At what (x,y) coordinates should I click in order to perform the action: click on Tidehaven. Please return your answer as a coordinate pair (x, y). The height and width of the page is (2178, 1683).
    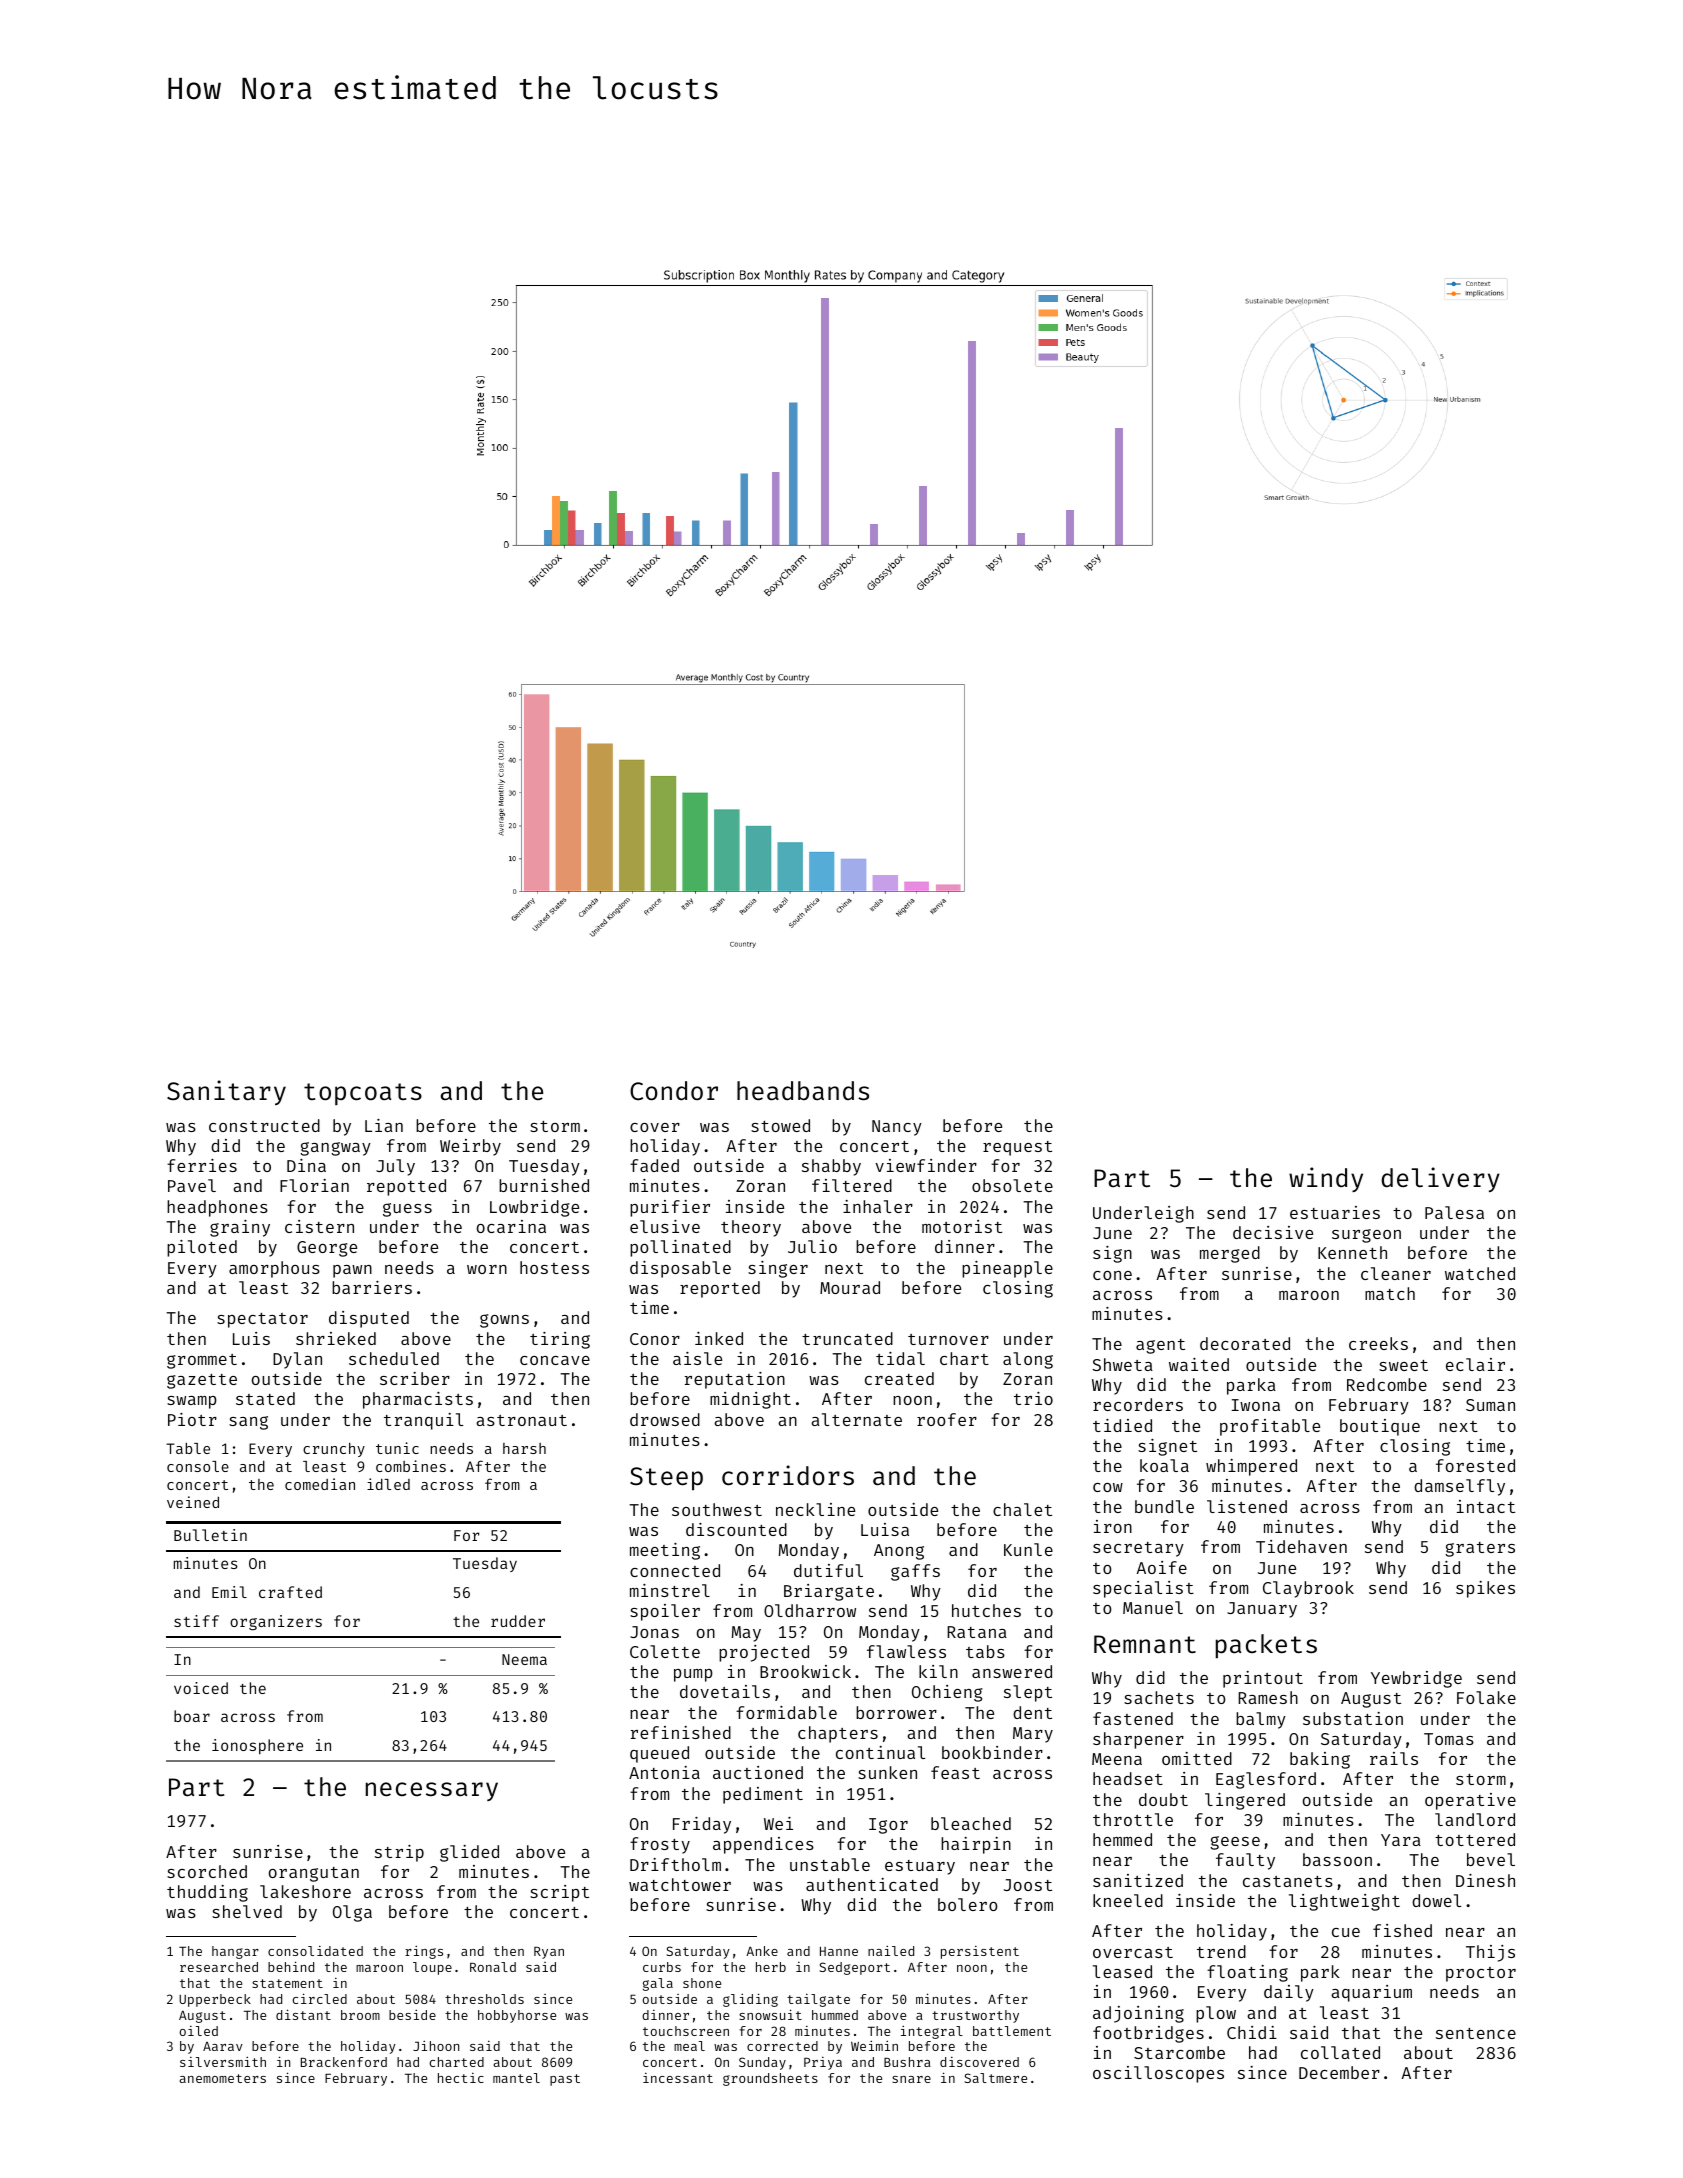
    Looking at the image, I should click on (1301, 1546).
